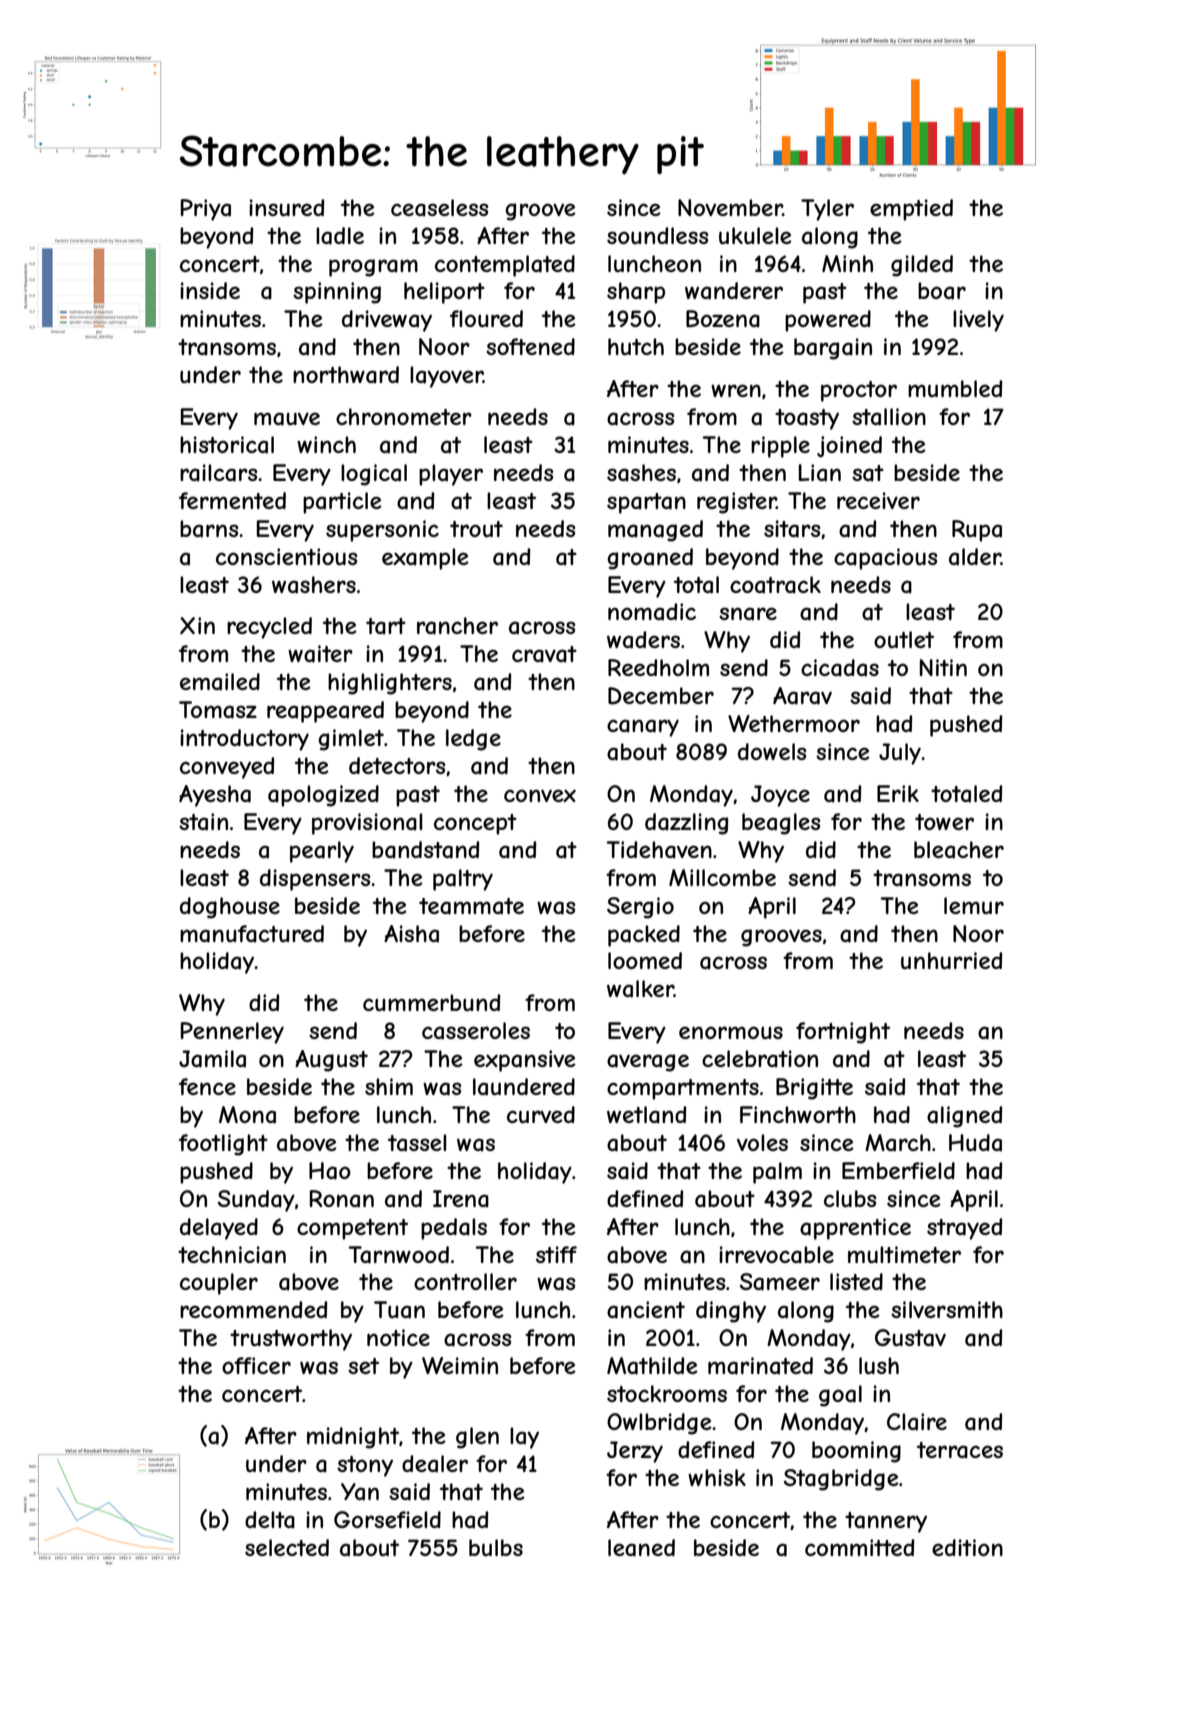 This screenshot has height=1713, width=1183. What do you see at coordinates (374, 475) in the screenshot?
I see `logical` at bounding box center [374, 475].
